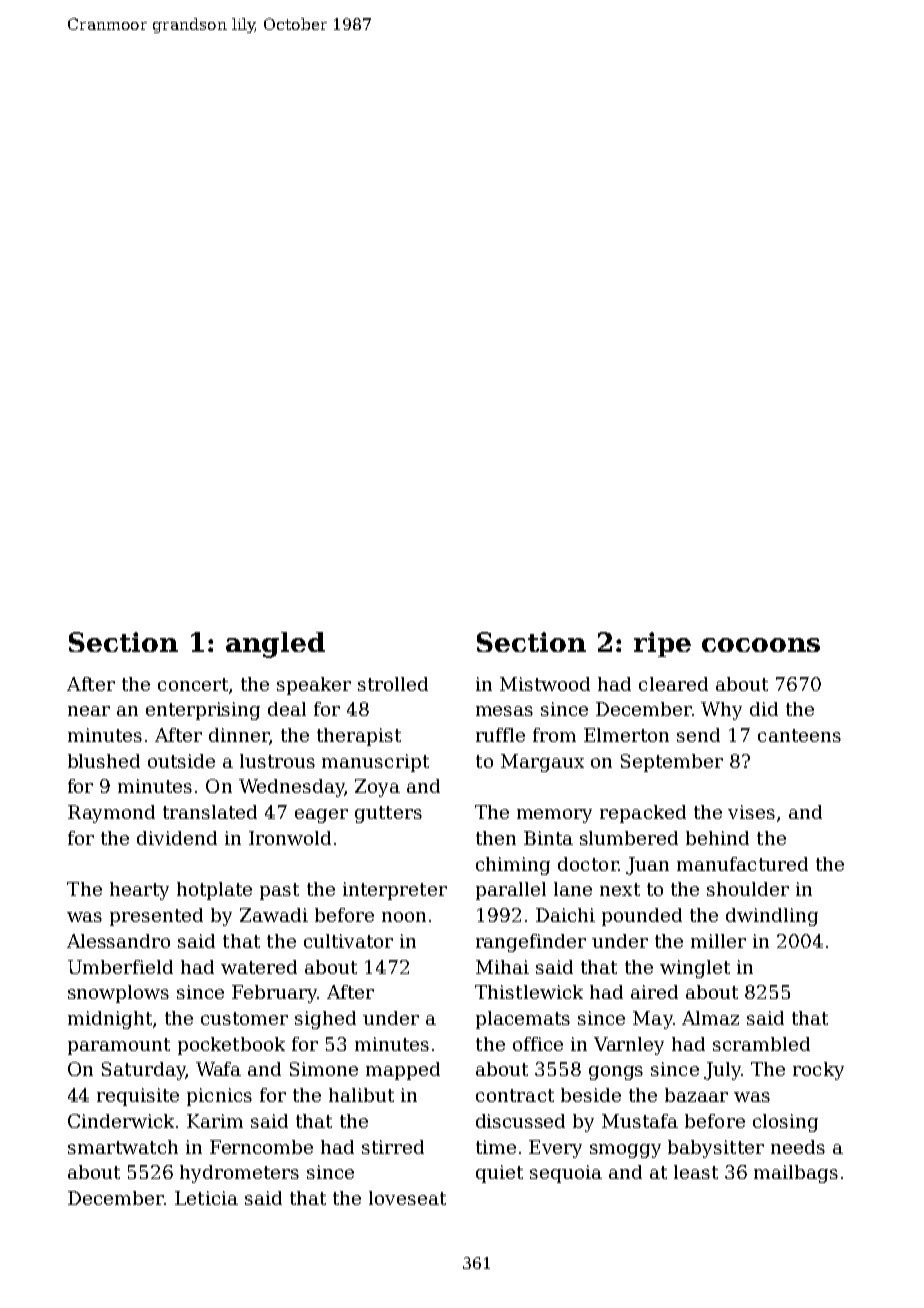  Describe the element at coordinates (653, 1020) in the page. I see `May` at that location.
